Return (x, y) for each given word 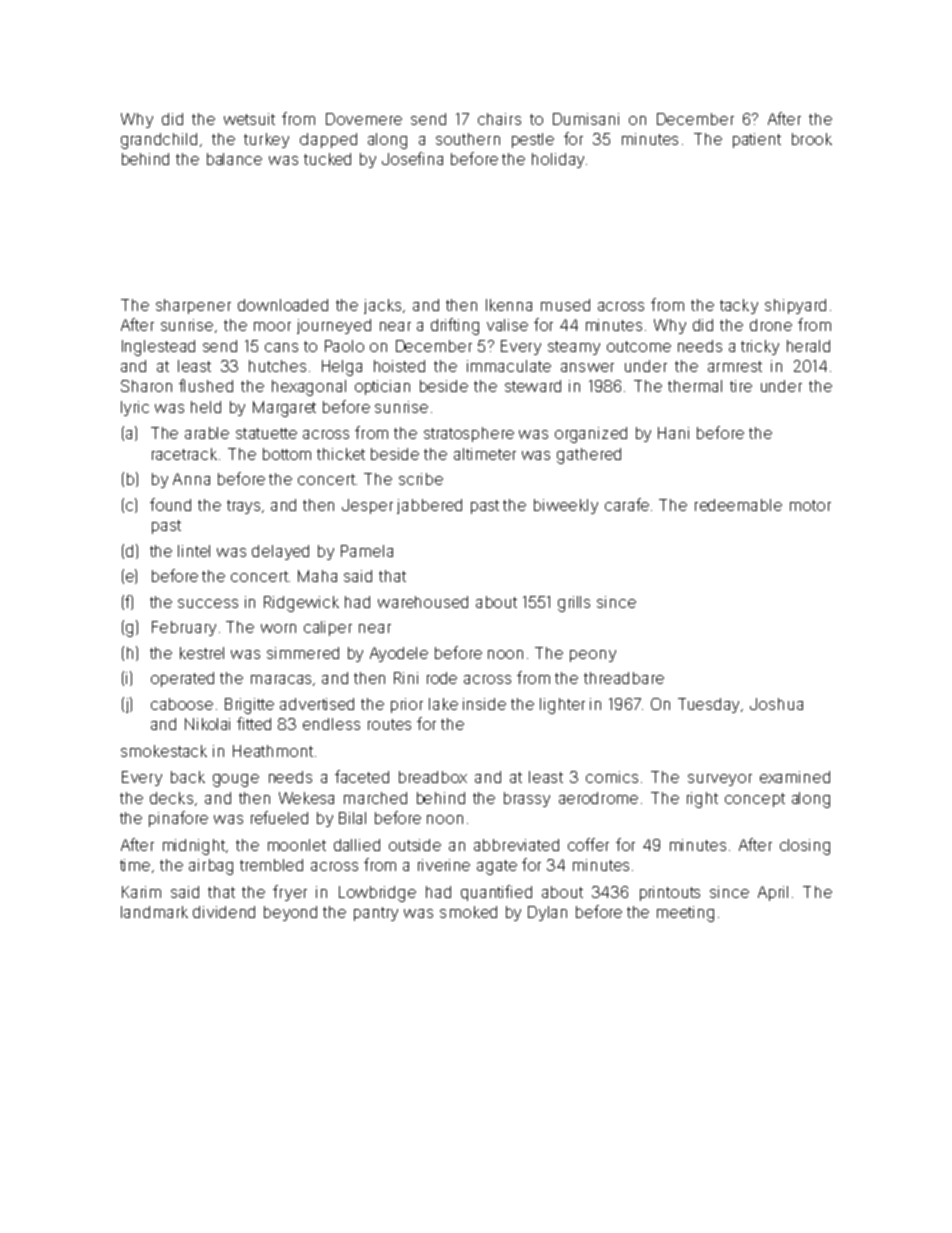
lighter (562, 706)
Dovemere (364, 119)
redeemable (738, 505)
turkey (266, 140)
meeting (685, 914)
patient (757, 140)
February (184, 628)
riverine (444, 865)
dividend (224, 912)
